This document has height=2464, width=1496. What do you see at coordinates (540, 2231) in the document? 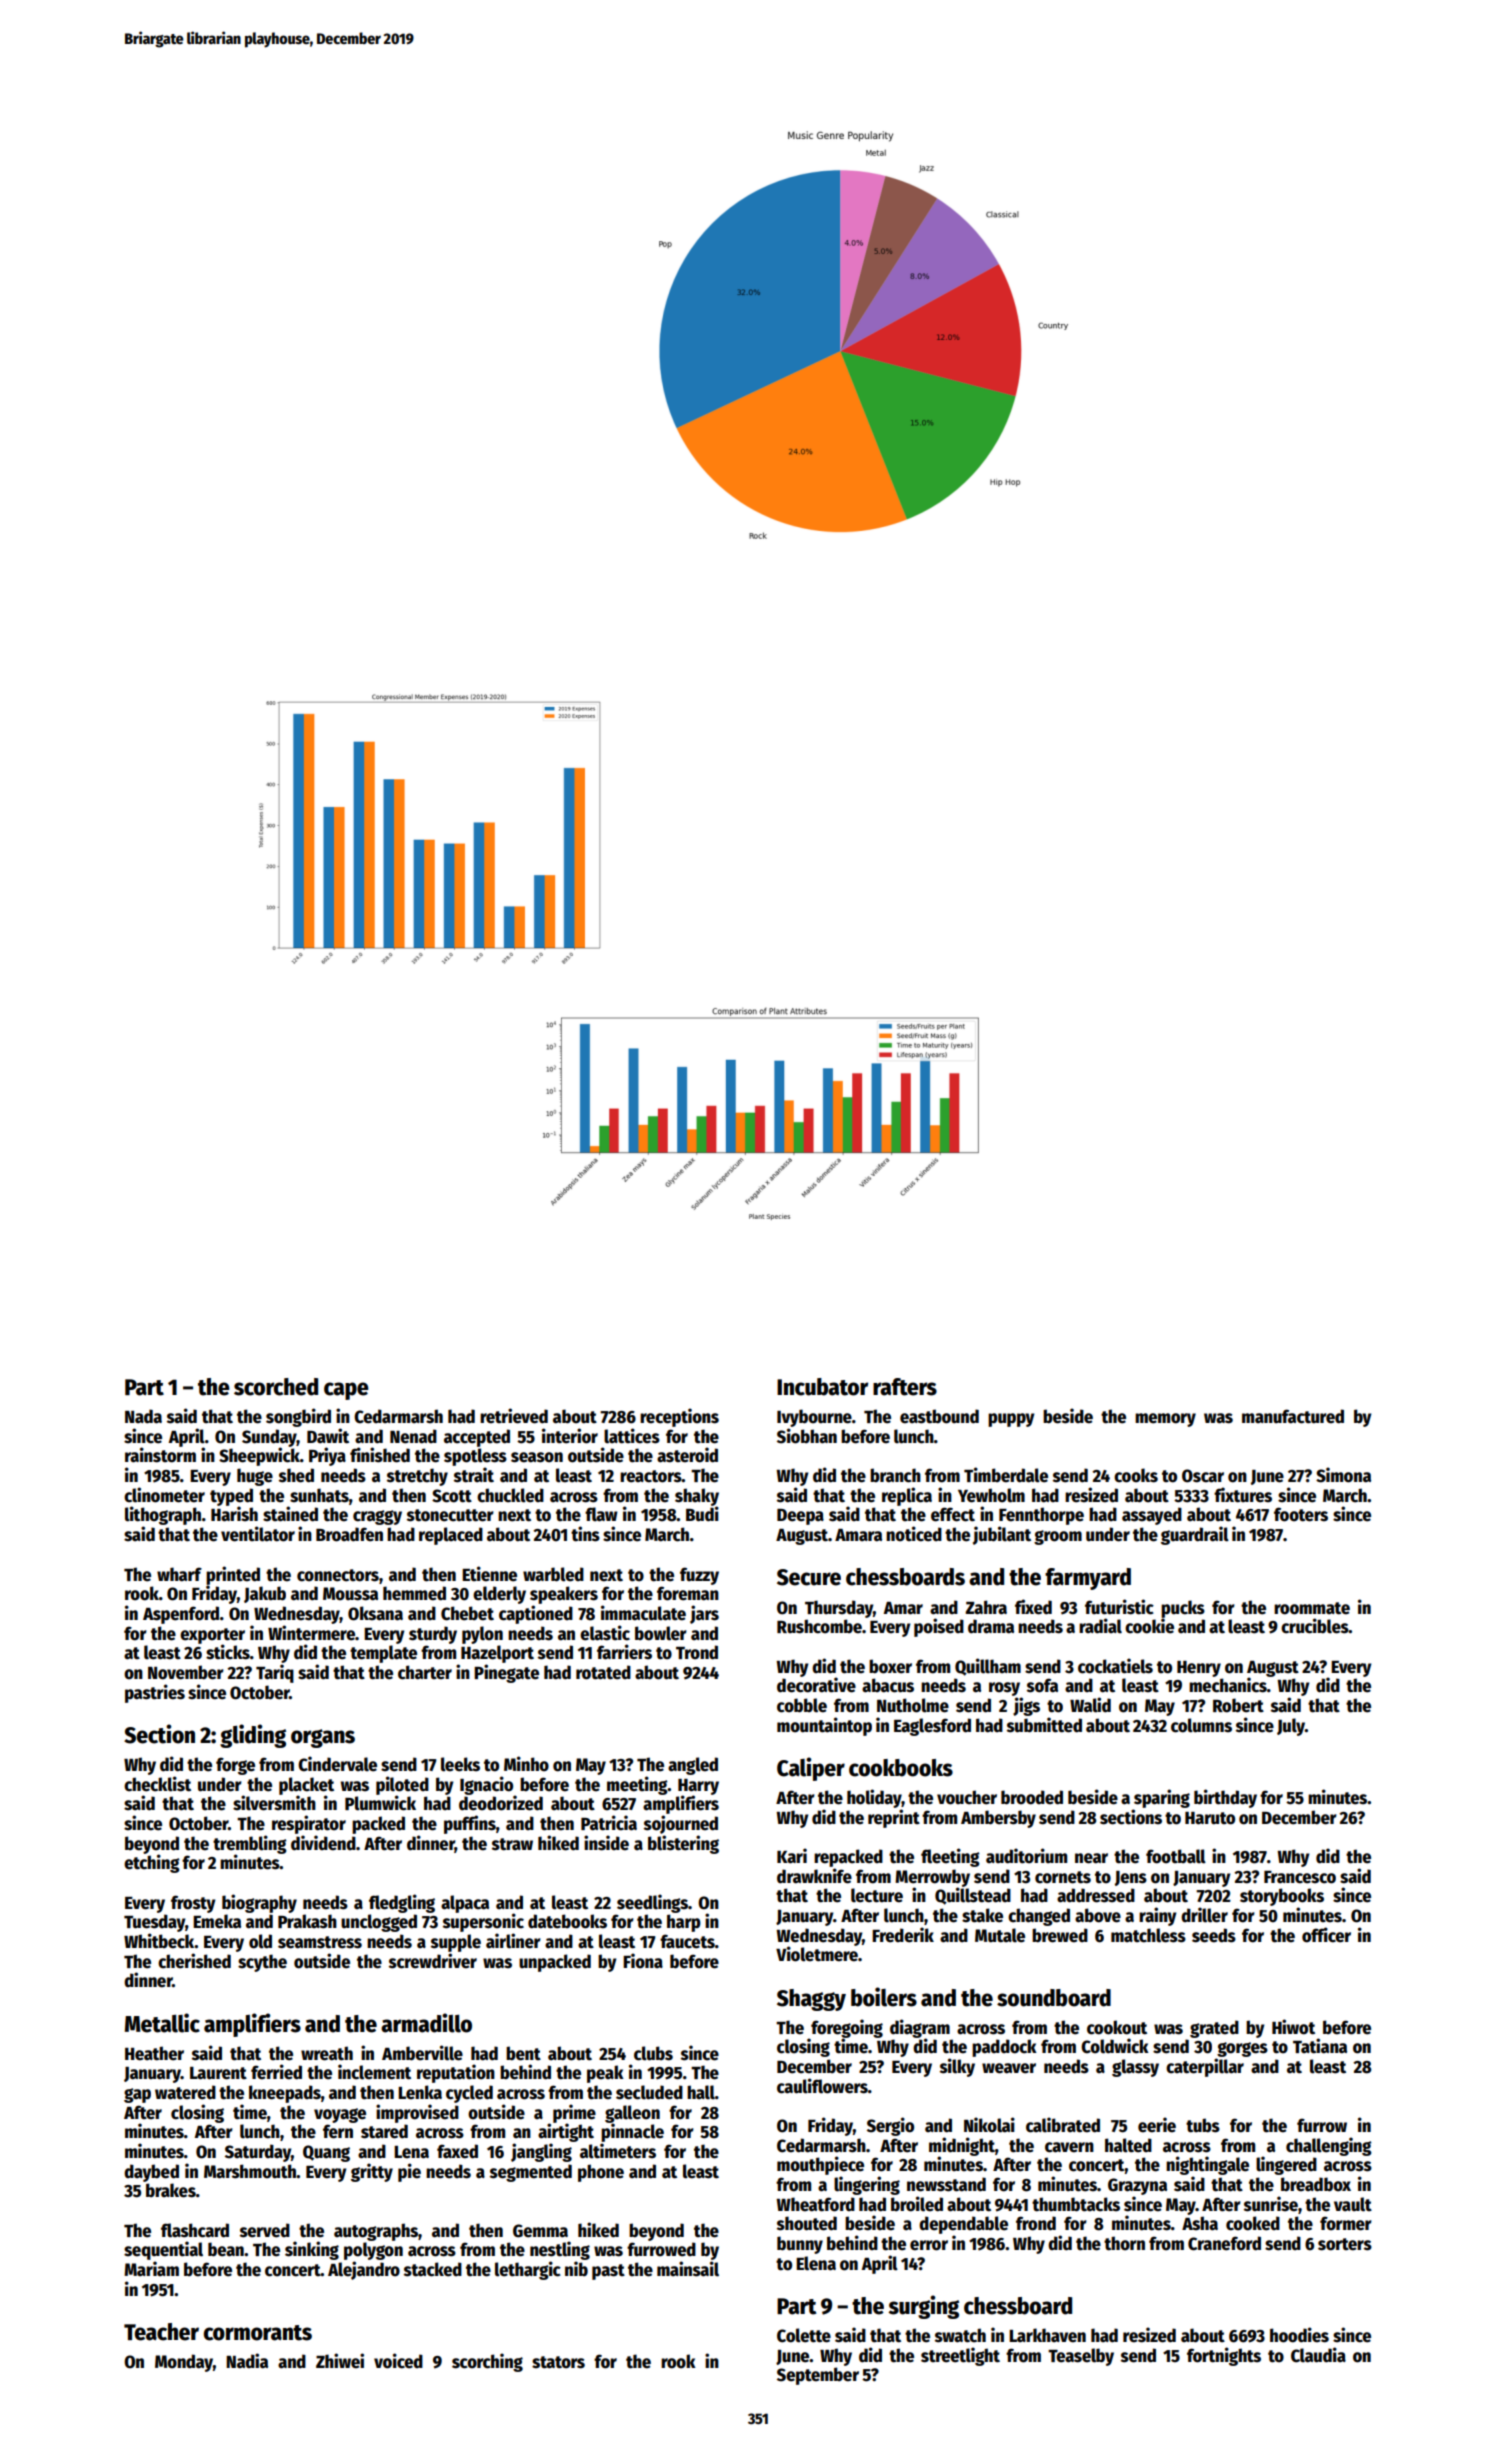
I see `Gemma` at bounding box center [540, 2231].
